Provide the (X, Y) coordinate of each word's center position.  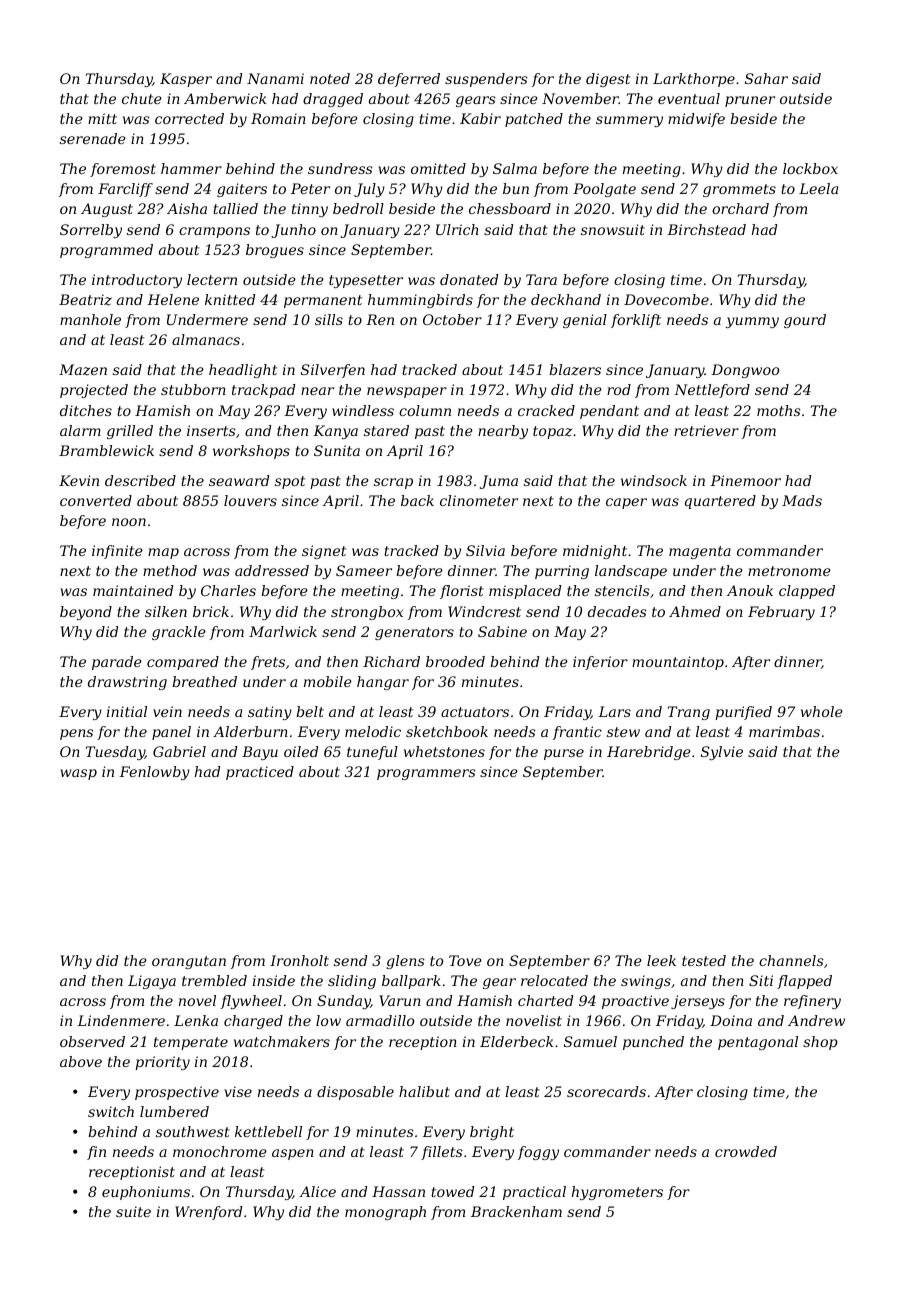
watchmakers (282, 1041)
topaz (552, 432)
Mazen (83, 370)
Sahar (766, 78)
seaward (239, 480)
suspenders (486, 80)
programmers (426, 774)
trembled (214, 980)
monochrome (220, 1151)
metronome (789, 571)
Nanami (275, 78)
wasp (78, 774)
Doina (731, 1020)
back (417, 500)
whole (822, 711)
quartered (720, 502)
